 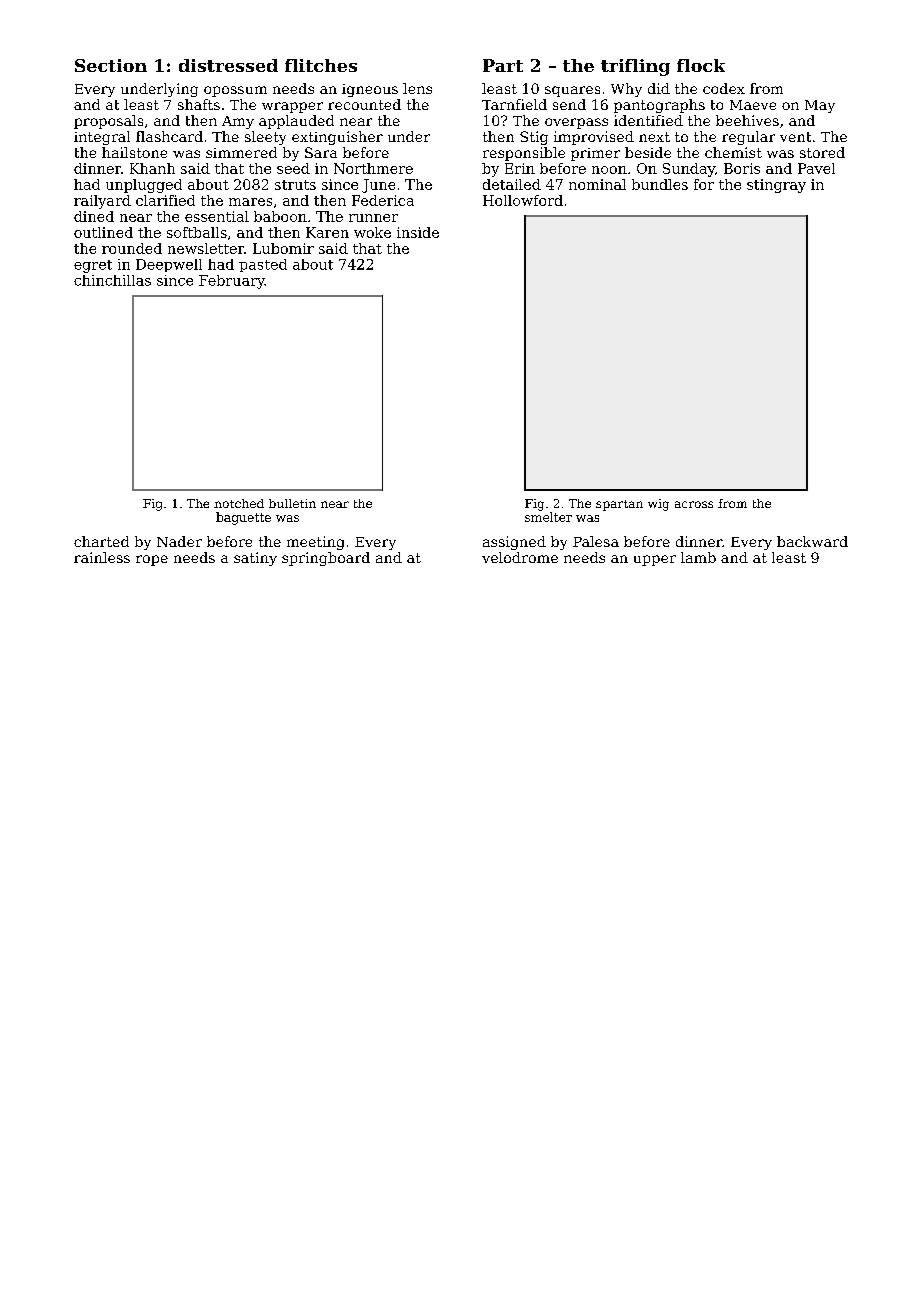 I want to click on across, so click(x=694, y=504).
